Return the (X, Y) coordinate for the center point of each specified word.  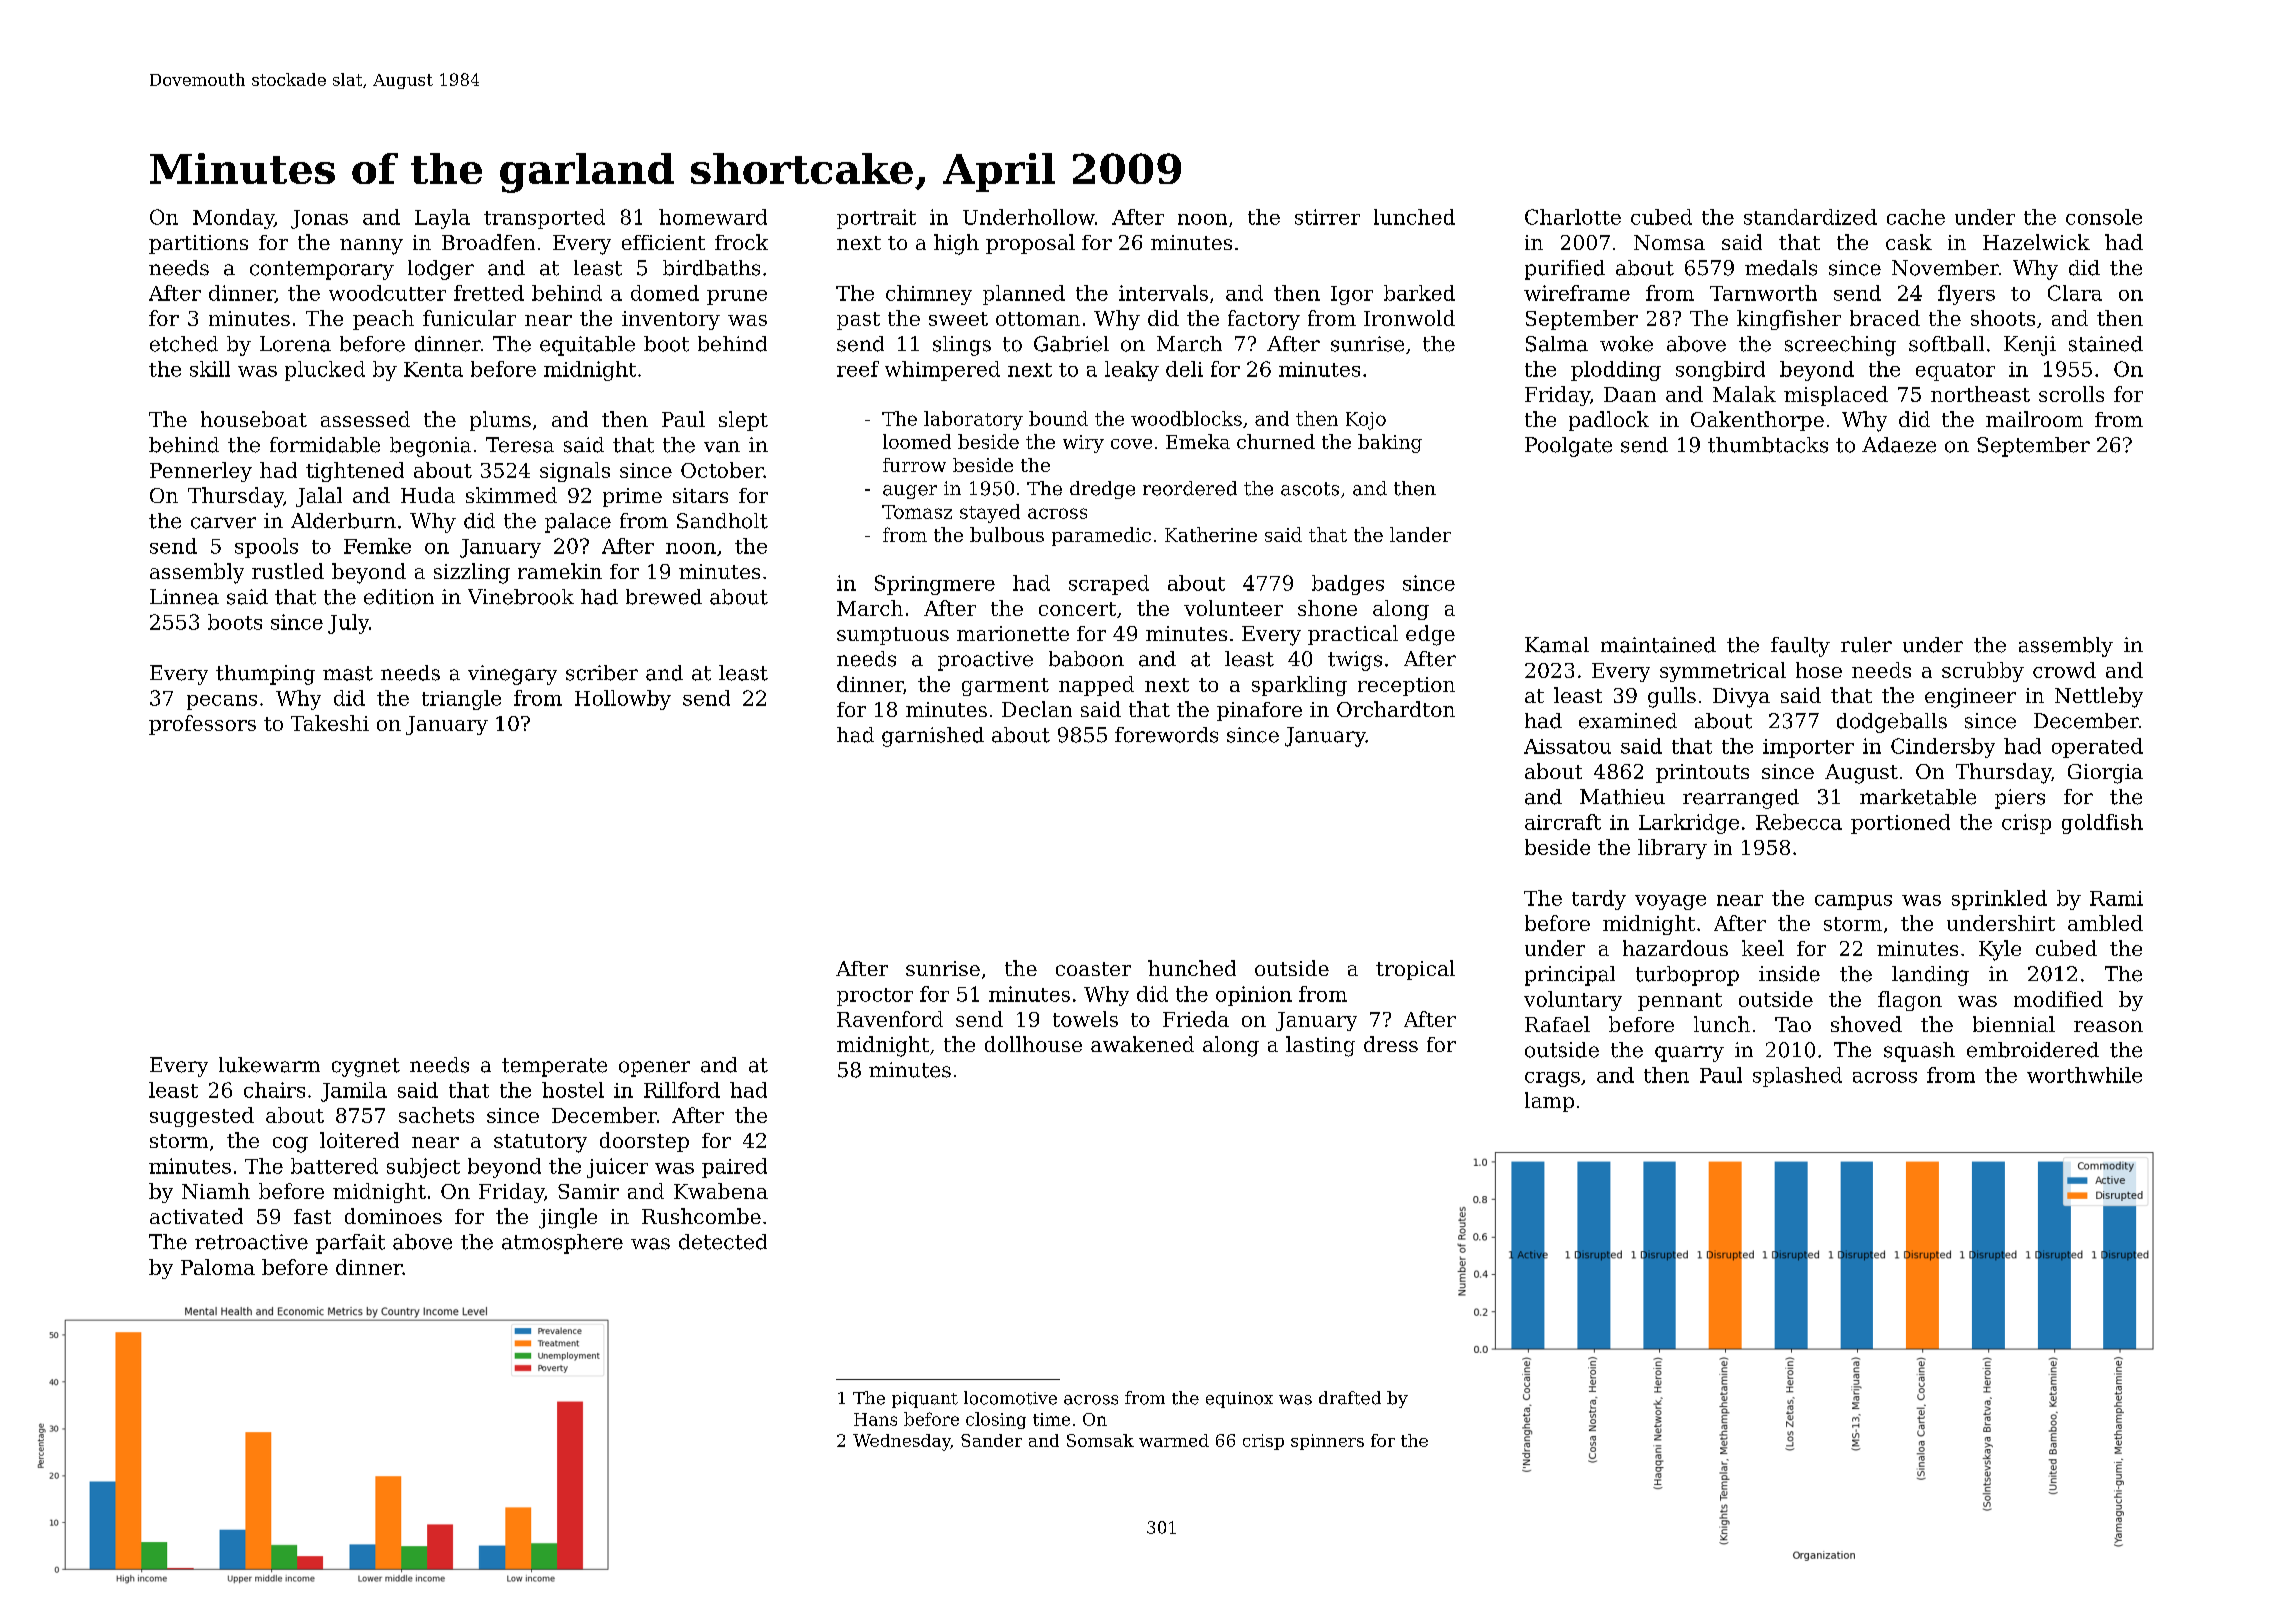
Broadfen (488, 242)
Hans (875, 1419)
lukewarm (269, 1065)
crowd (2064, 670)
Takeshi (330, 723)
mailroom (2034, 419)
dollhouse (1033, 1044)
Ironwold (1409, 318)
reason (2108, 1026)
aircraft (1563, 822)
